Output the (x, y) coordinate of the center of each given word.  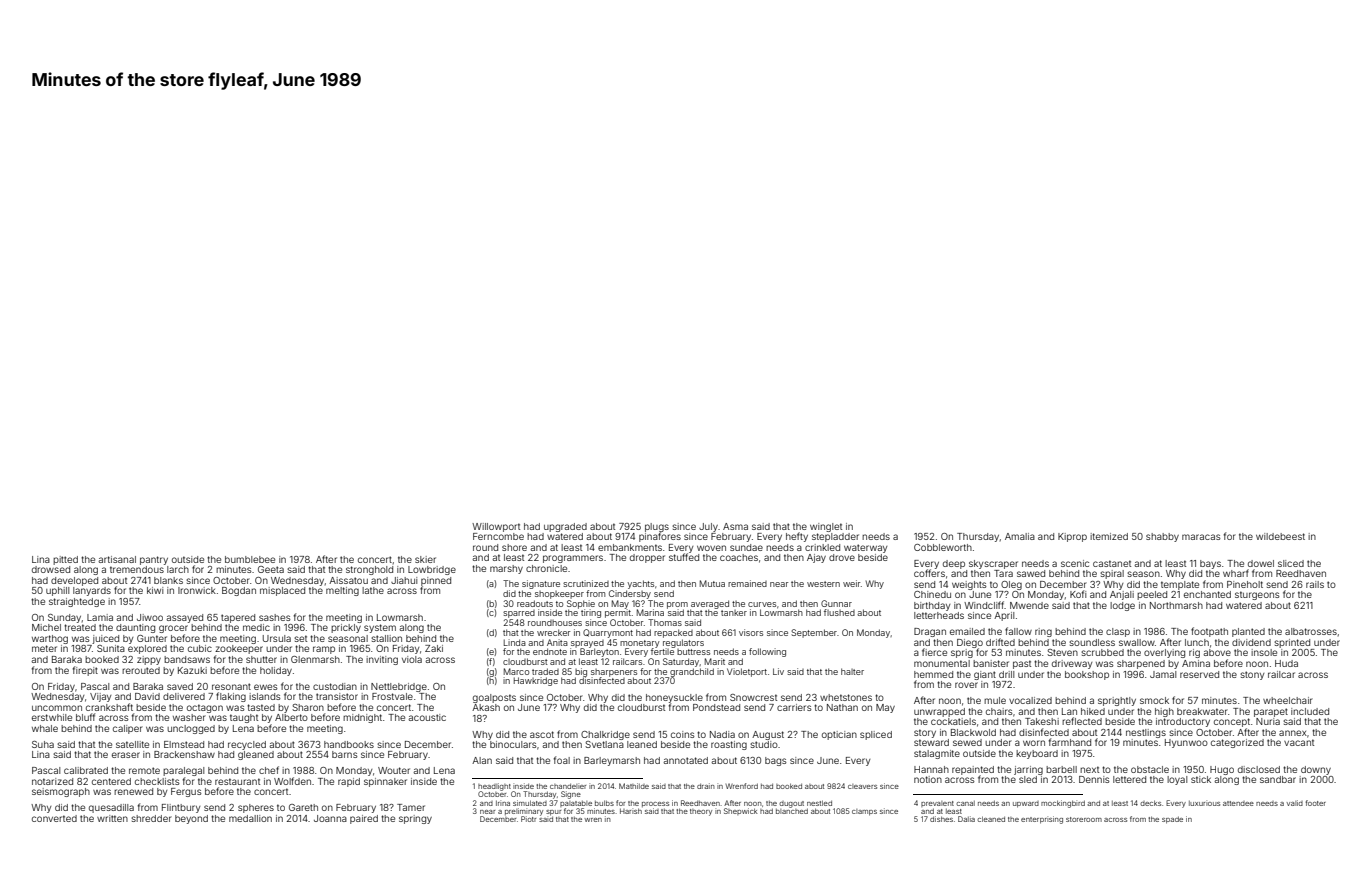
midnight (362, 718)
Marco (516, 671)
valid (1295, 803)
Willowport (496, 527)
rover (966, 685)
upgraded (565, 527)
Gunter (152, 638)
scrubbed (1102, 652)
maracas (1201, 537)
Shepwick (741, 811)
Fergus (186, 792)
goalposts (494, 698)
